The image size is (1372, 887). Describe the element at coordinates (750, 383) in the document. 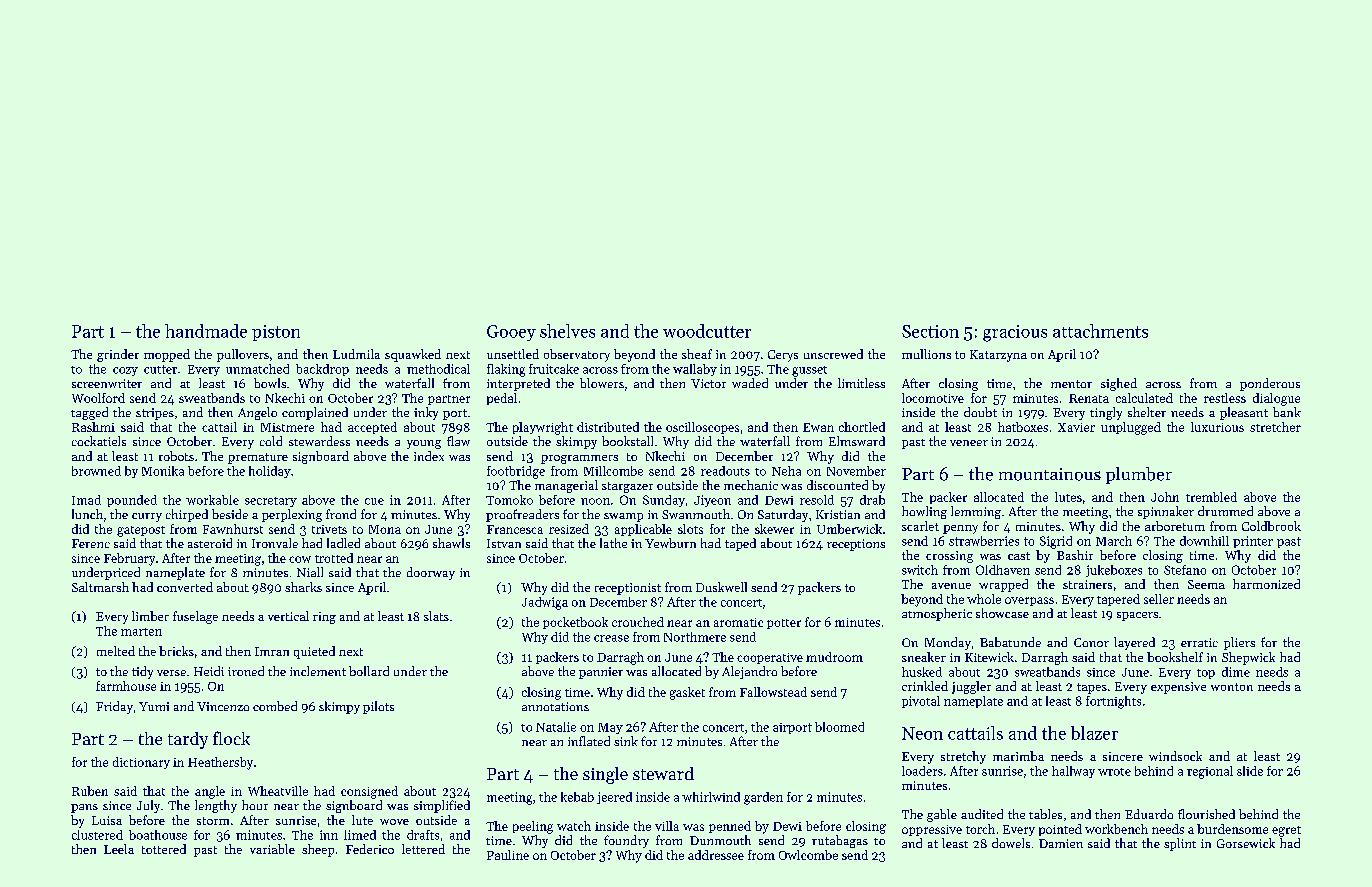

I see `waded` at that location.
